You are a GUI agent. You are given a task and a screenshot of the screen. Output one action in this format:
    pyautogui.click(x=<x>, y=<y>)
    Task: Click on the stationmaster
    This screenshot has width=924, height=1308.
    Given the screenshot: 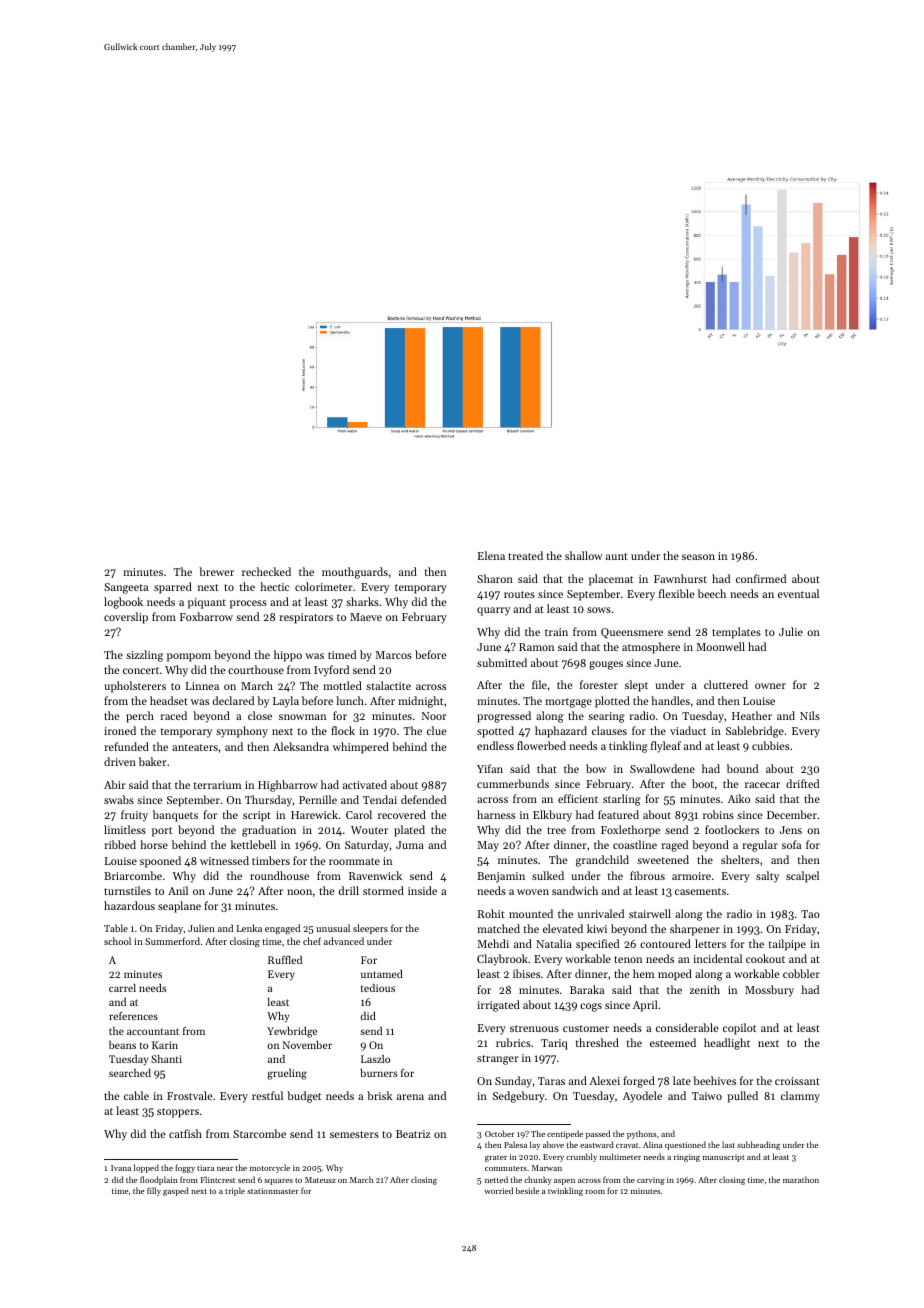 What is the action you would take?
    pyautogui.click(x=273, y=1191)
